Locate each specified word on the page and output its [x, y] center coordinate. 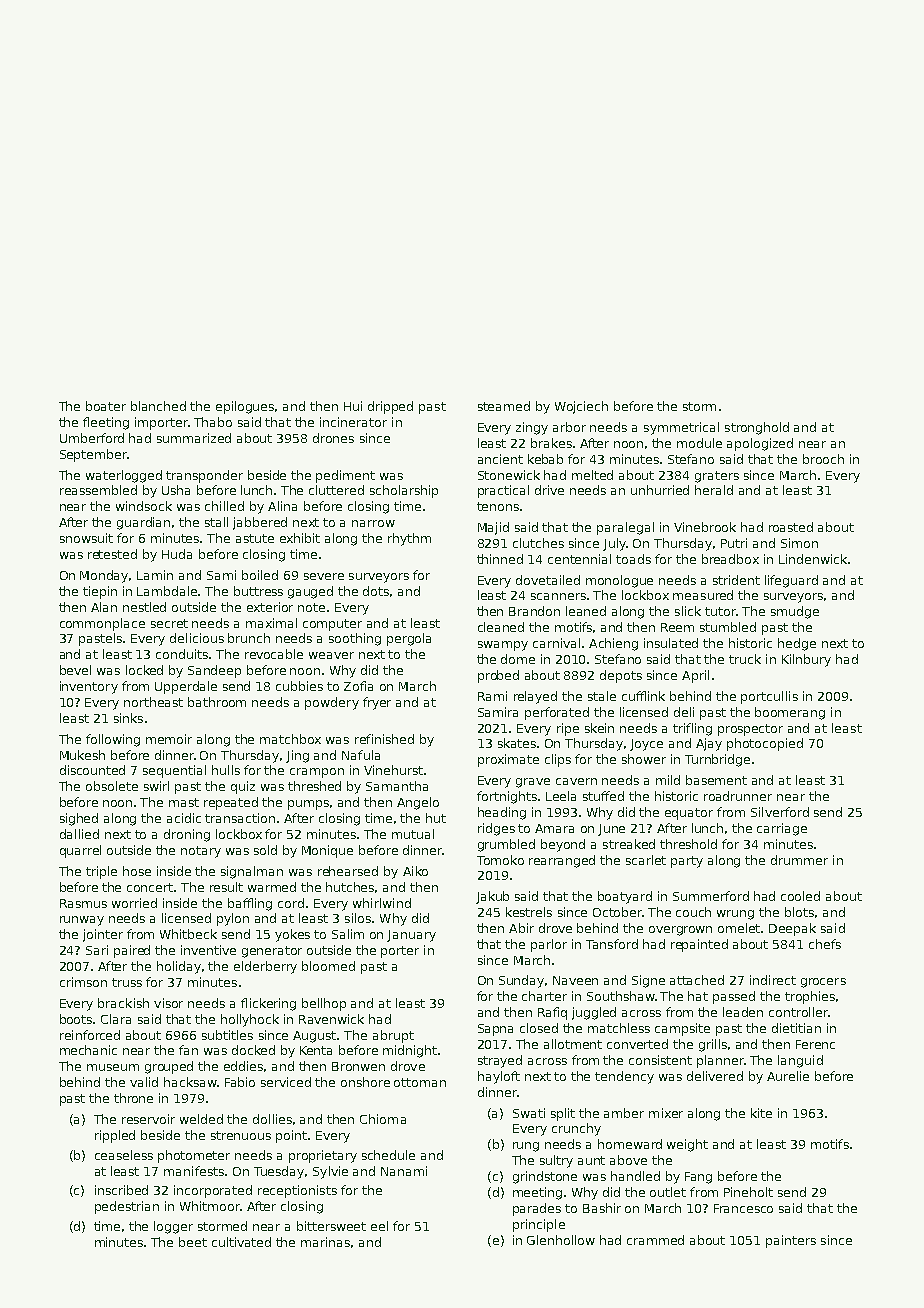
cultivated [241, 1242]
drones [333, 438]
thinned [500, 559]
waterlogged [124, 476]
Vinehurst [393, 770]
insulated [671, 643]
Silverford [780, 812]
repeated [231, 803]
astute [255, 538]
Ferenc [815, 1044]
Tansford [612, 944]
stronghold [757, 428]
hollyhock [250, 1020]
